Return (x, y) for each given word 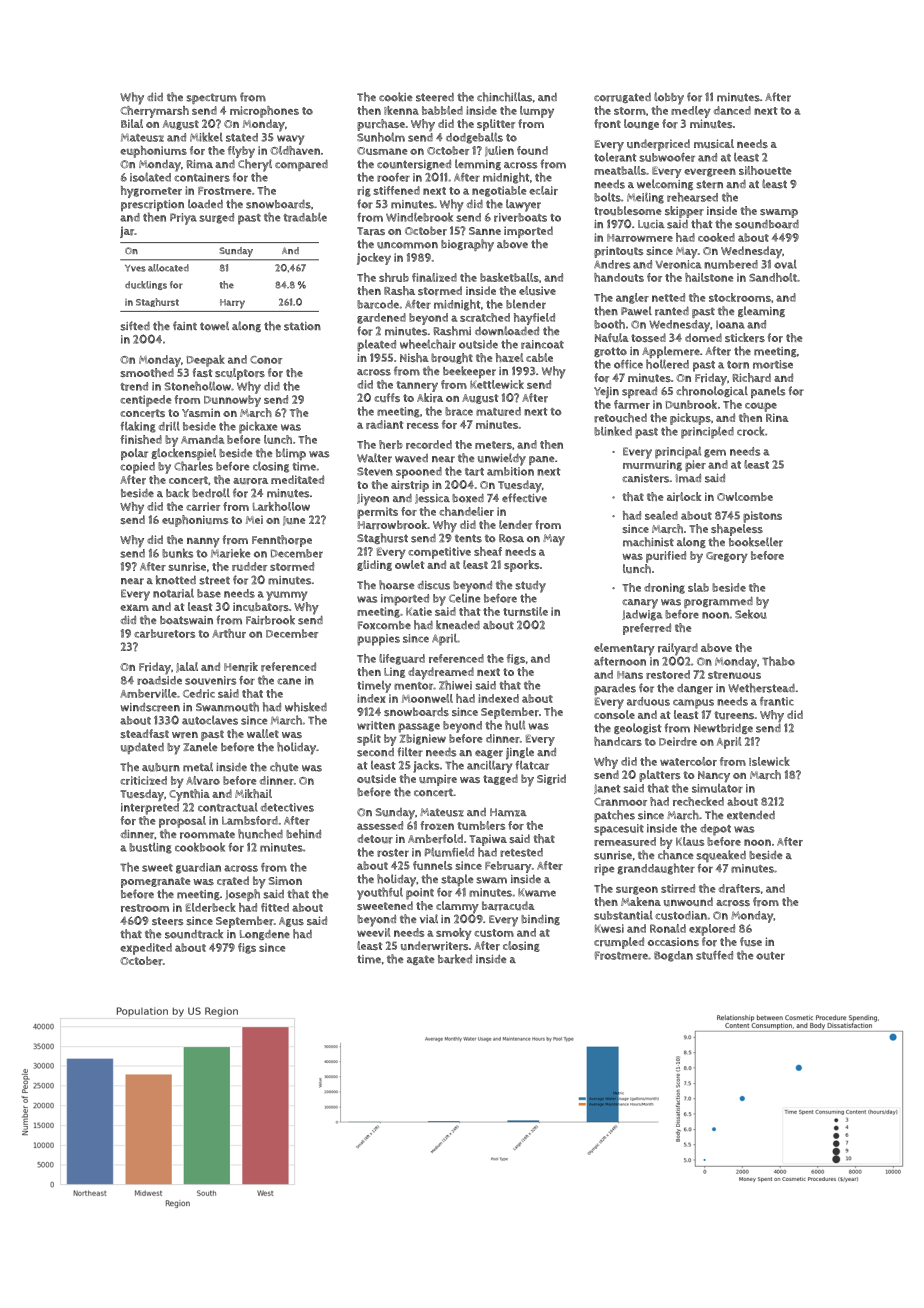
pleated (376, 346)
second (375, 752)
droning (664, 588)
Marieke (230, 553)
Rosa (511, 538)
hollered (667, 364)
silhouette (765, 170)
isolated (150, 177)
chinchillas (504, 97)
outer (770, 956)
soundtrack (194, 934)
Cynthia (189, 795)
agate (421, 960)
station (302, 326)
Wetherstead (761, 688)
